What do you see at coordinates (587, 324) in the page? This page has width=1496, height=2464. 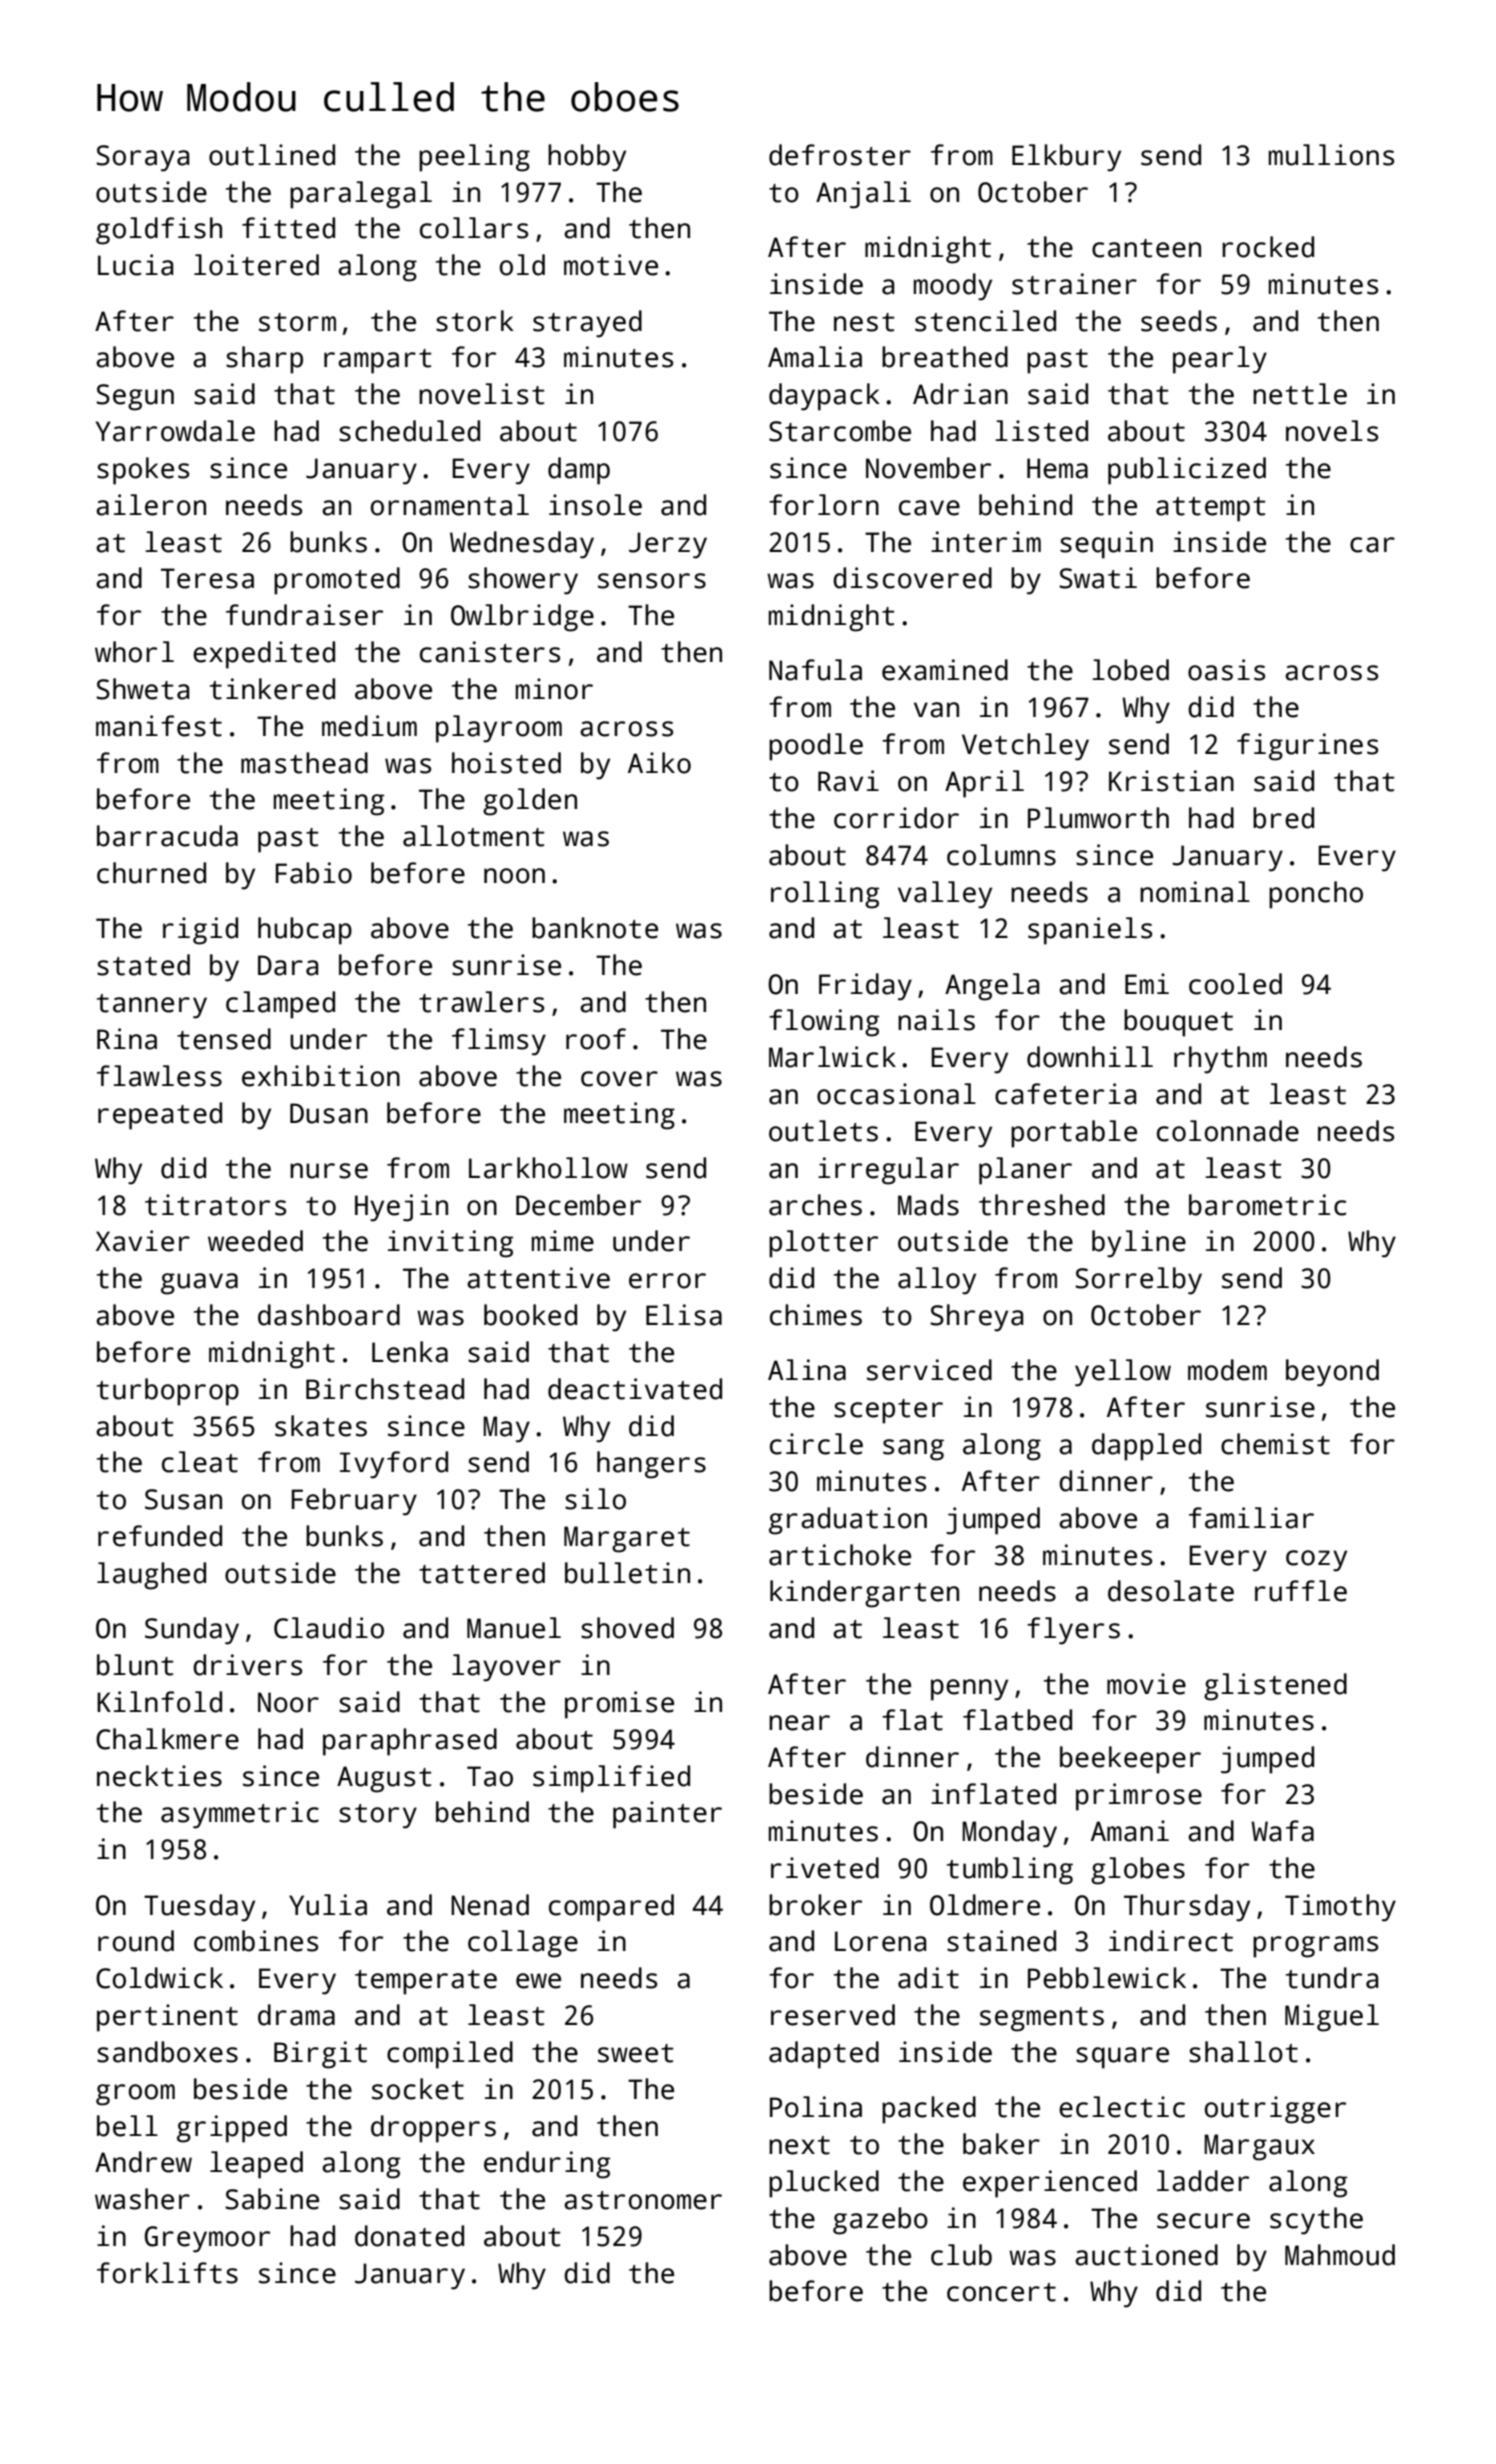 I see `strayed` at bounding box center [587, 324].
